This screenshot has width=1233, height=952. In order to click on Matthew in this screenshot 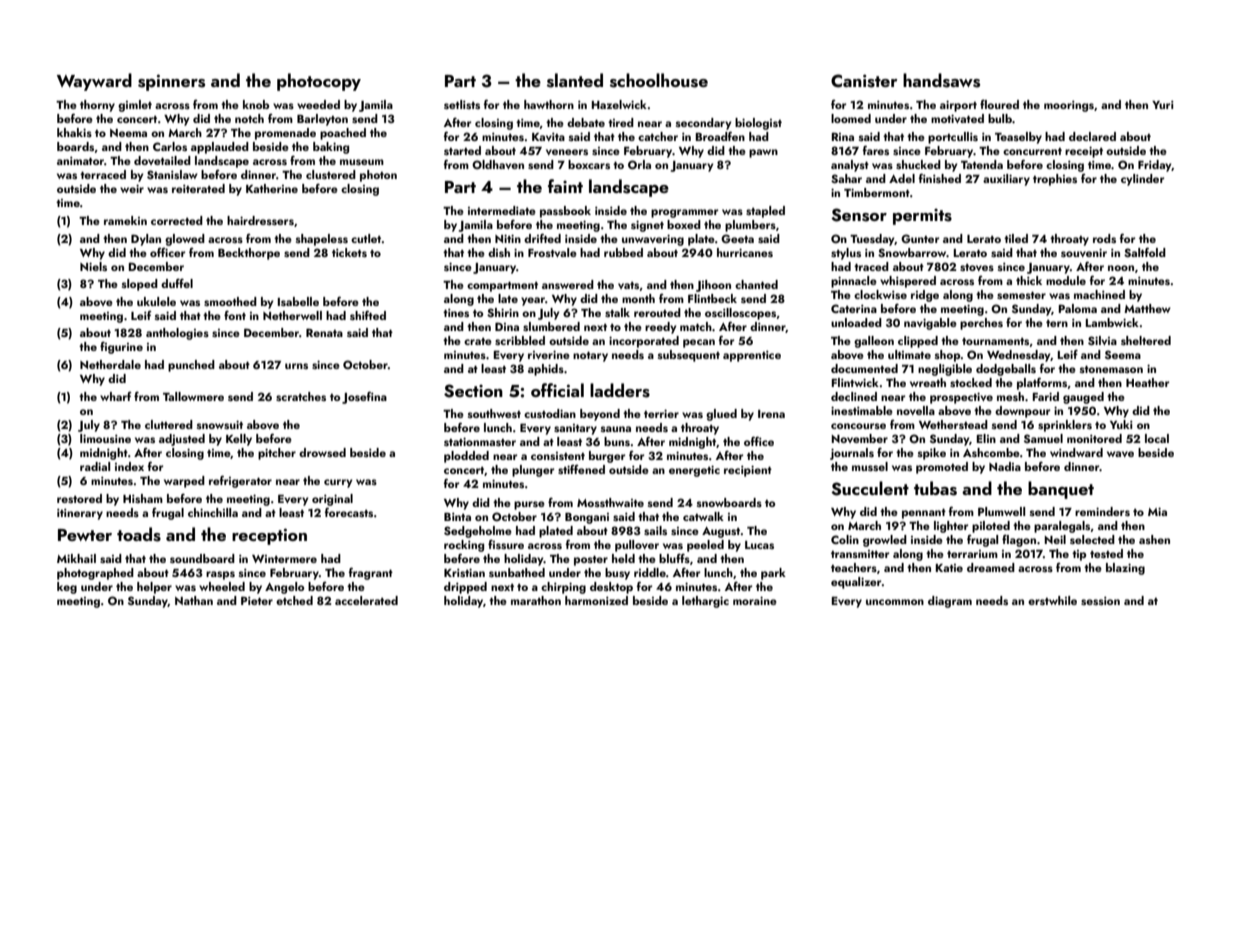, I will do `click(1147, 308)`.
